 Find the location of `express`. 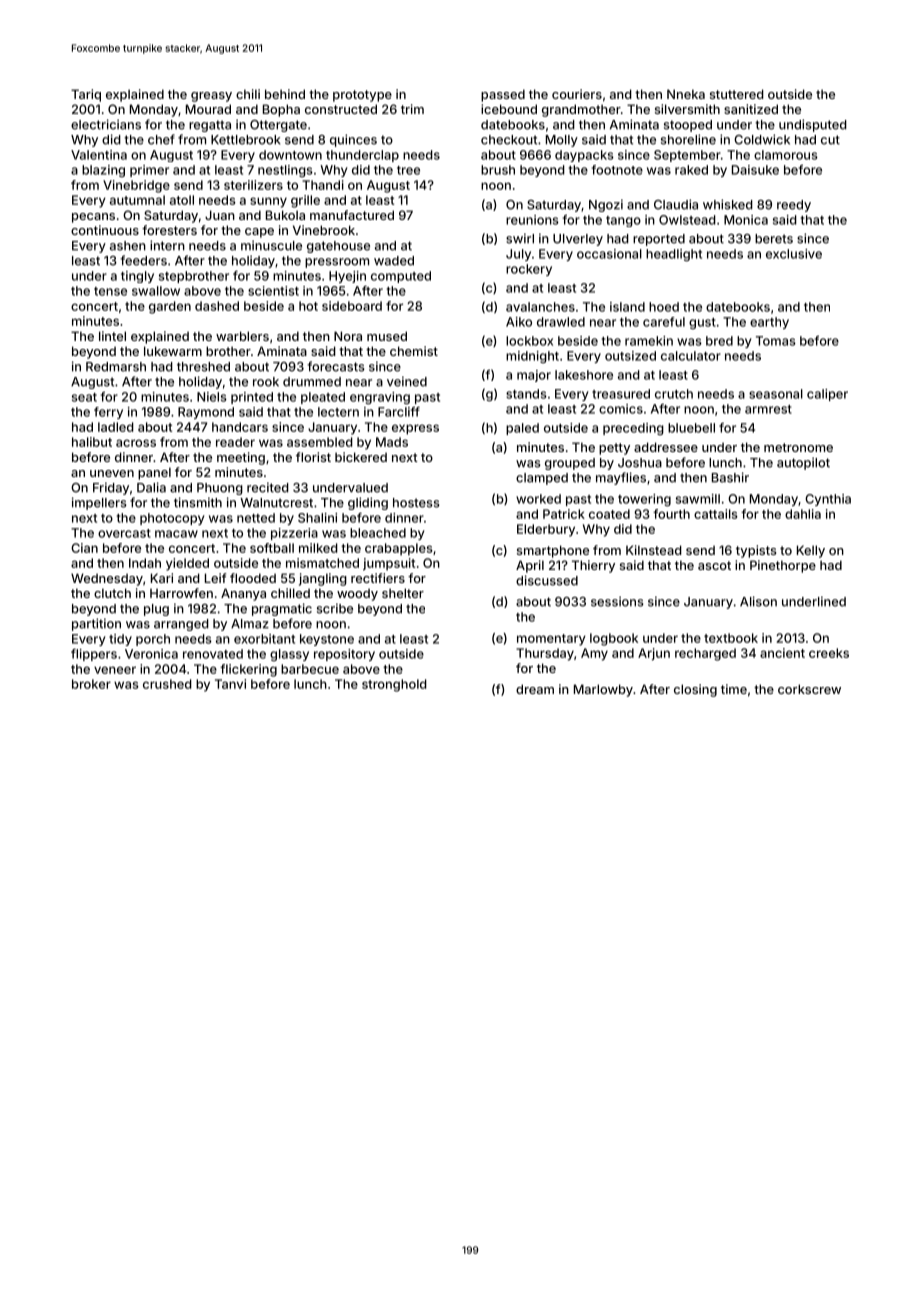

express is located at coordinates (415, 429).
